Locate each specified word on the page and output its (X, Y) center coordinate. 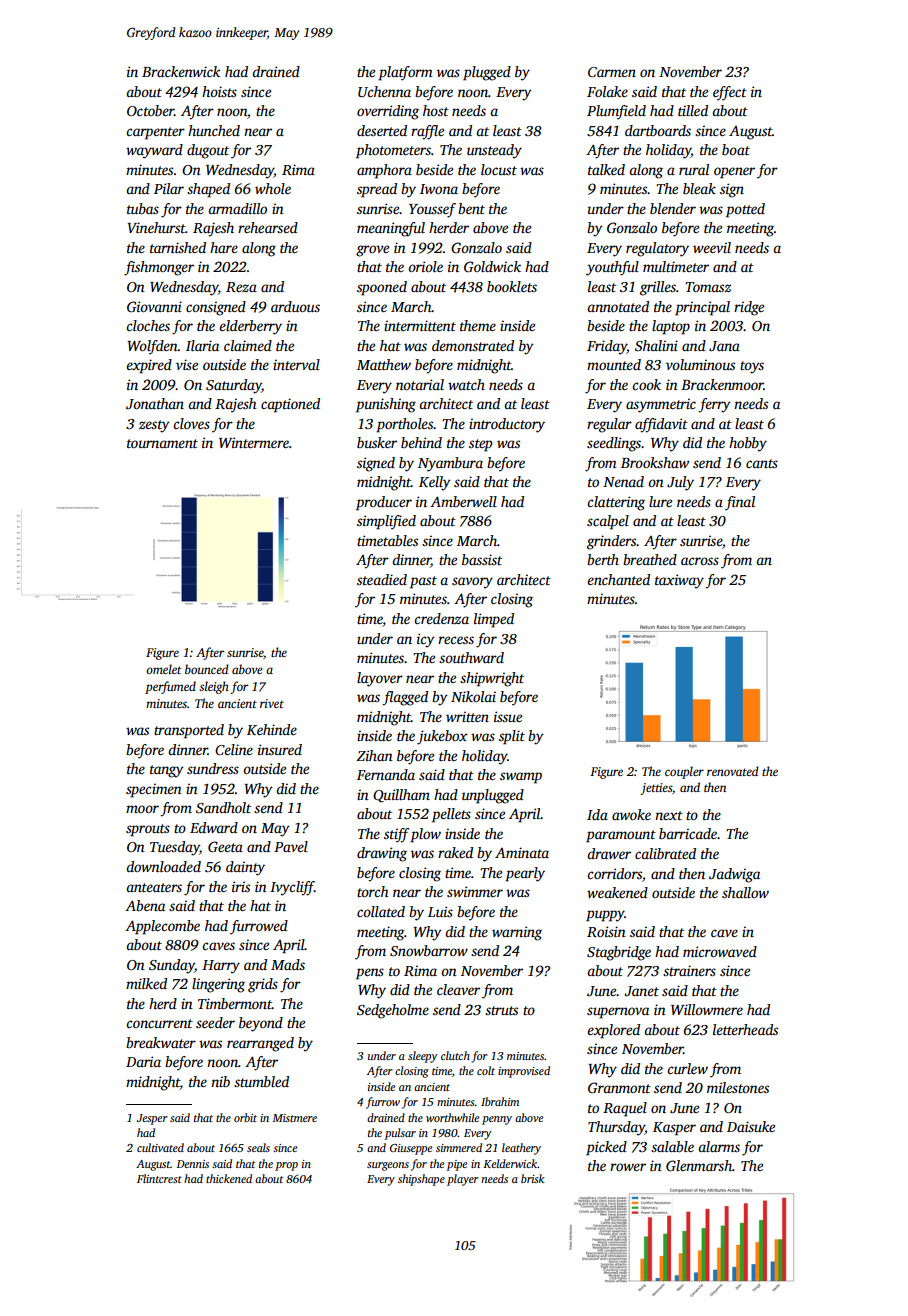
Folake (607, 91)
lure (660, 501)
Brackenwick (181, 71)
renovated (733, 771)
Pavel (291, 846)
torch (372, 891)
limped (494, 620)
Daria (143, 1061)
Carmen (612, 72)
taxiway (679, 581)
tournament (162, 443)
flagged (405, 698)
